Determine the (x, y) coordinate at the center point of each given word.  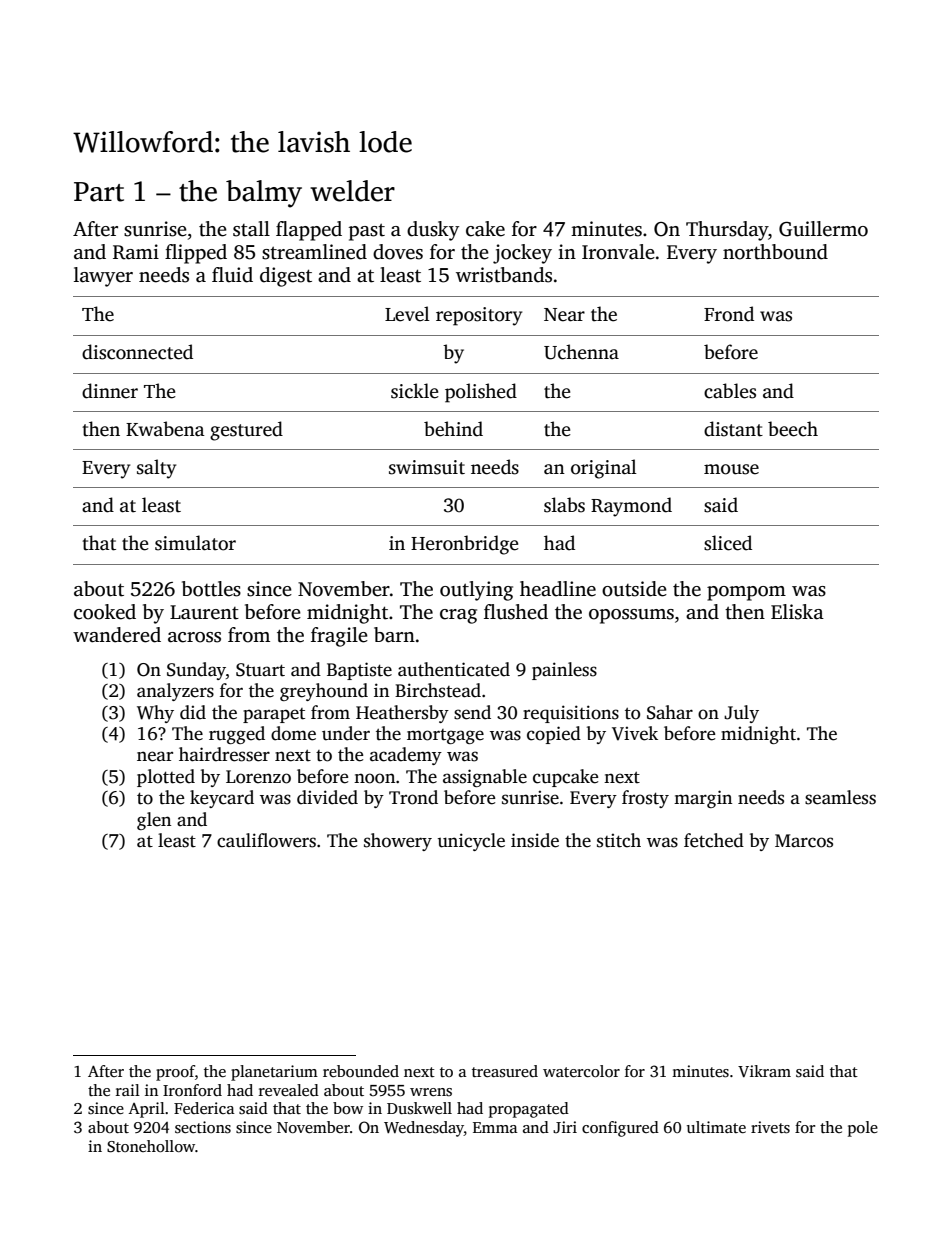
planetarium (274, 1073)
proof (175, 1073)
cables (730, 391)
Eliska (797, 612)
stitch (619, 840)
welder (352, 191)
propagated (529, 1110)
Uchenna (581, 352)
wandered (117, 635)
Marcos (804, 841)
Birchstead (438, 690)
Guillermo (823, 229)
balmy (264, 194)
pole (863, 1129)
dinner (110, 391)
